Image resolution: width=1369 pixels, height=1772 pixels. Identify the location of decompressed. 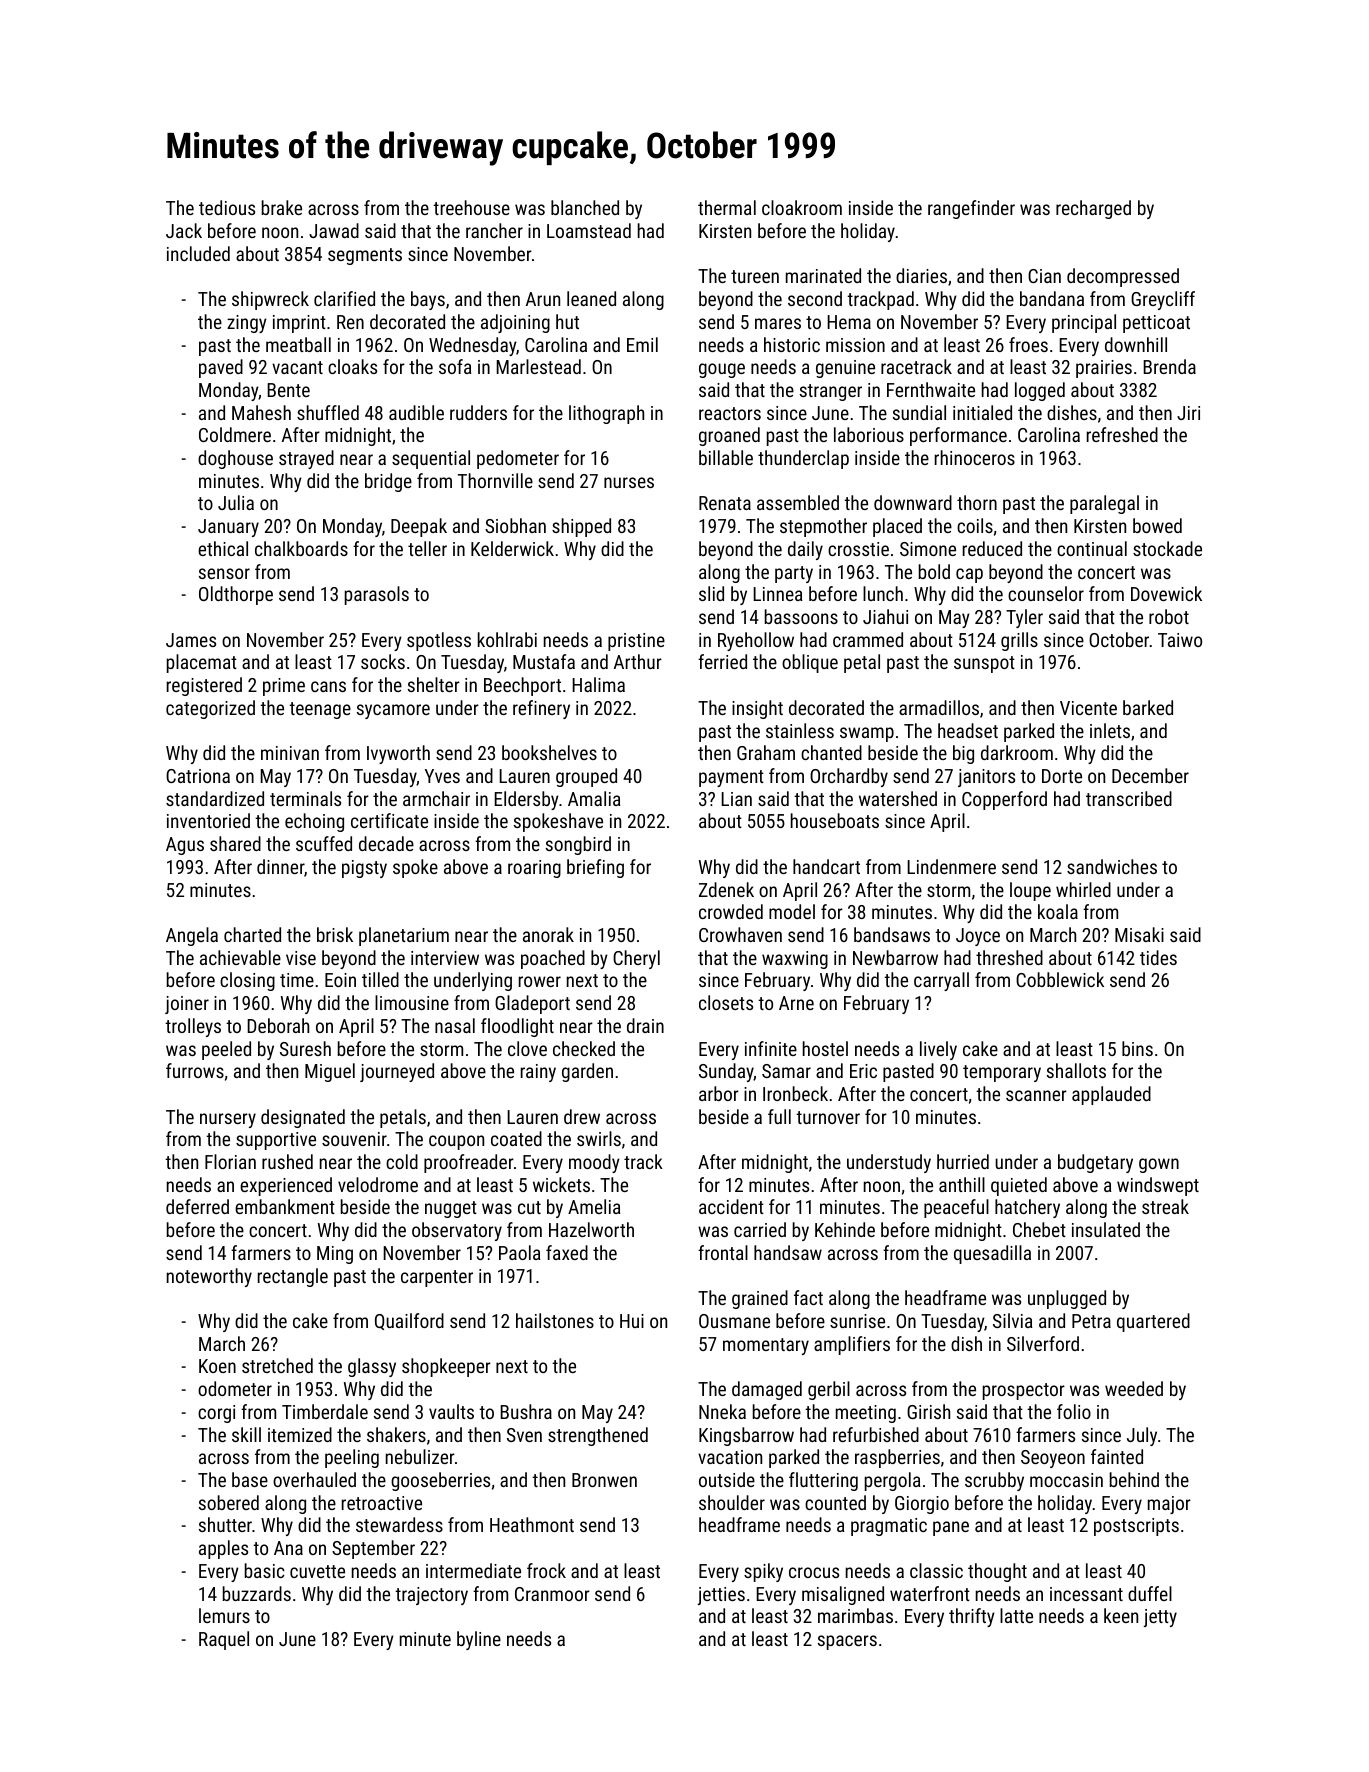
(1123, 277).
